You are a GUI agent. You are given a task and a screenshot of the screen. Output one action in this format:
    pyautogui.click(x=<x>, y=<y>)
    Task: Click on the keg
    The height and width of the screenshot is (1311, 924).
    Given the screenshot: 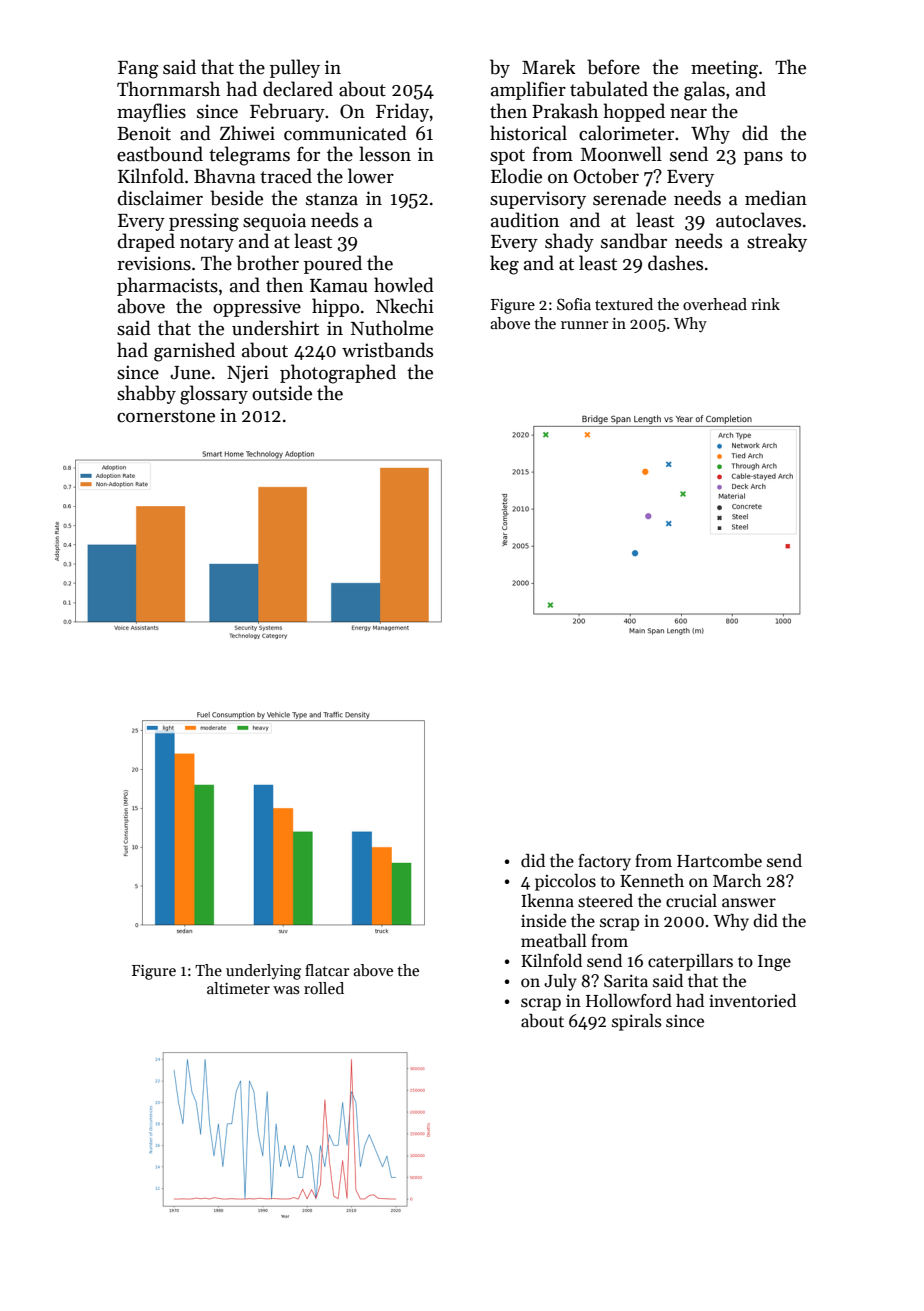 What is the action you would take?
    pyautogui.click(x=504, y=265)
